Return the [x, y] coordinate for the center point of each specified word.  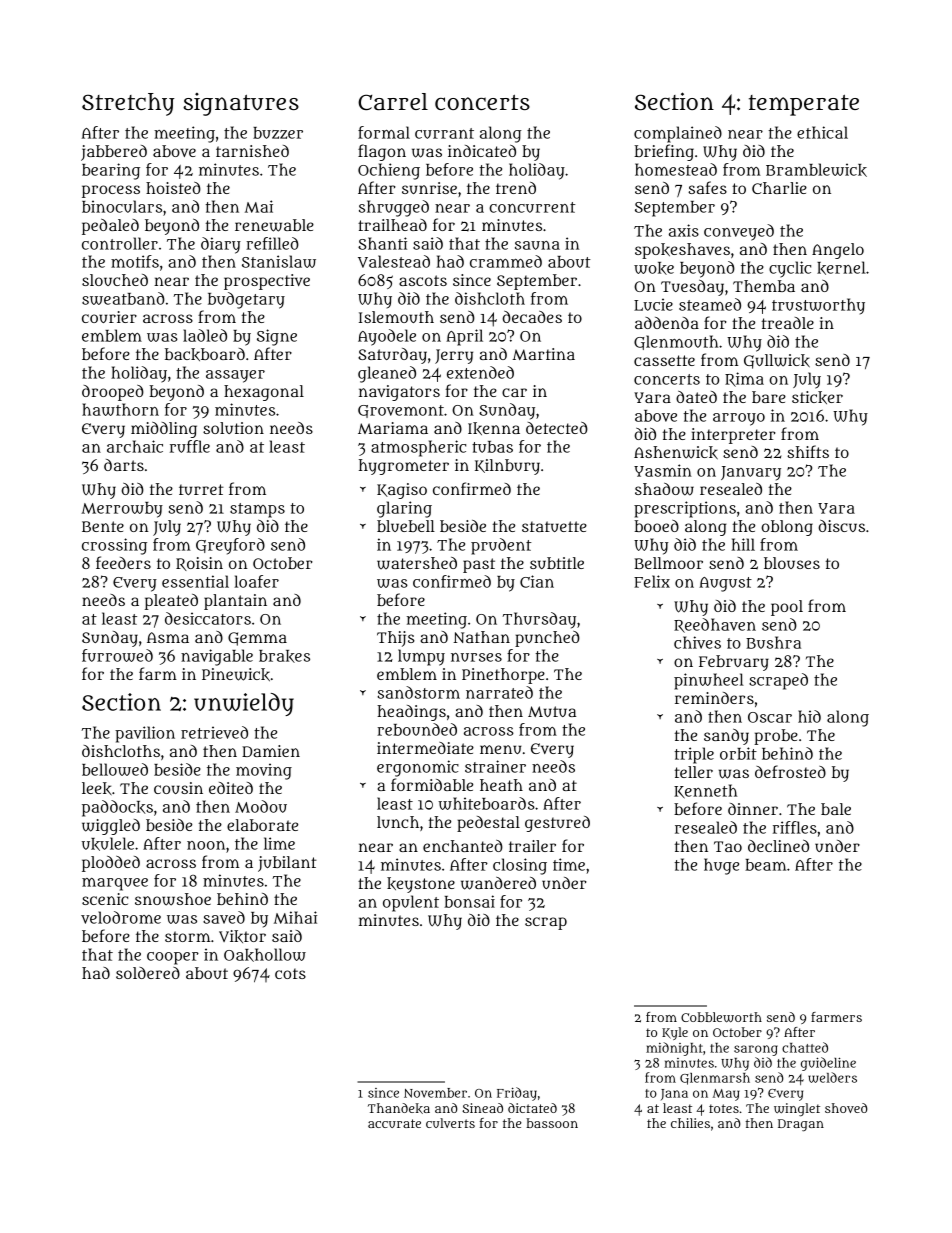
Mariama [393, 428]
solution [233, 428]
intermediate [425, 748]
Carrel [393, 102]
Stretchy [128, 104]
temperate [804, 105]
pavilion [145, 734]
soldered [148, 973]
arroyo [739, 419]
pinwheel [709, 681]
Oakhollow [265, 955]
